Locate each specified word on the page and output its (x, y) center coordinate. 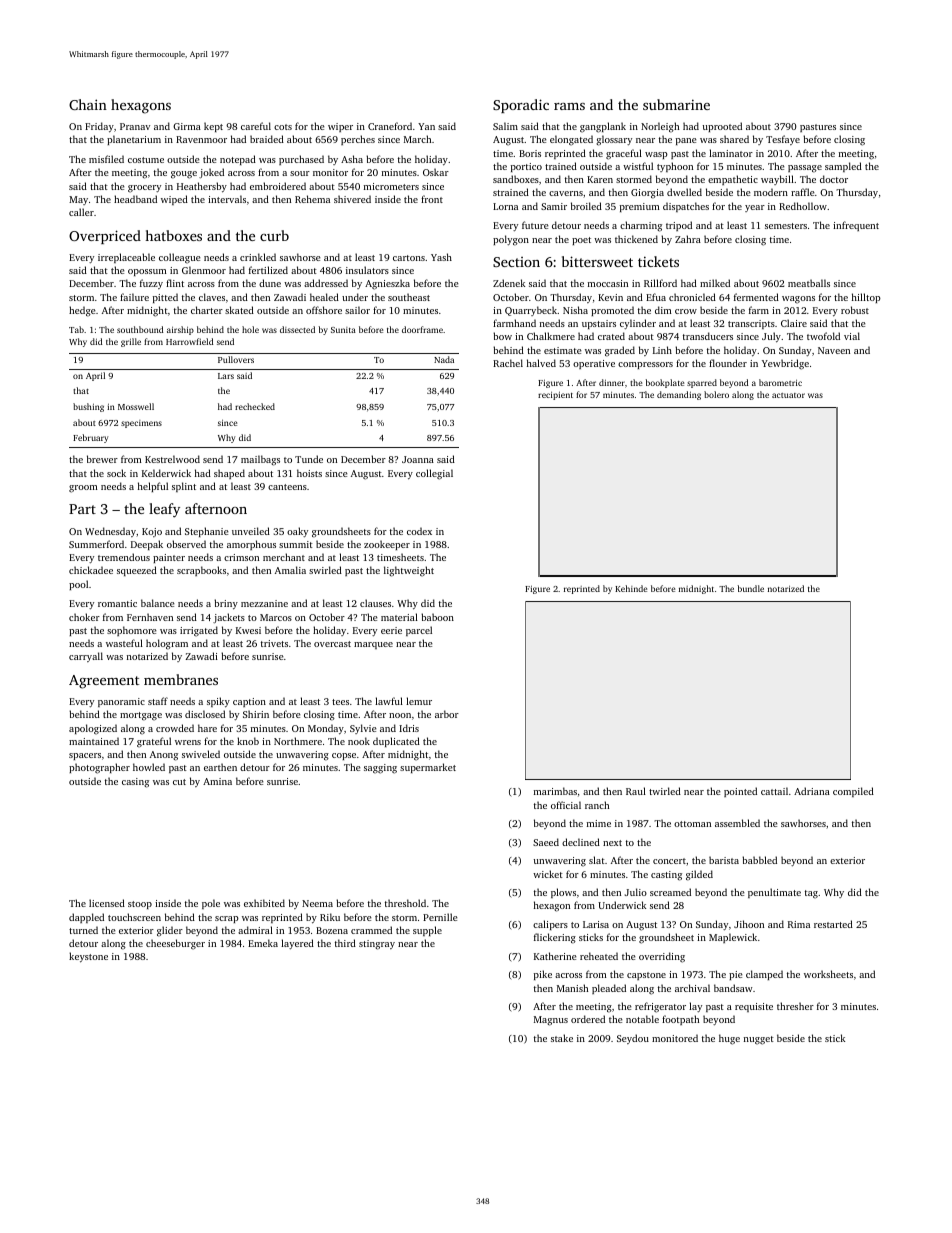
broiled (586, 206)
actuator (788, 395)
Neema (317, 903)
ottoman (692, 824)
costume (146, 160)
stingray (377, 945)
